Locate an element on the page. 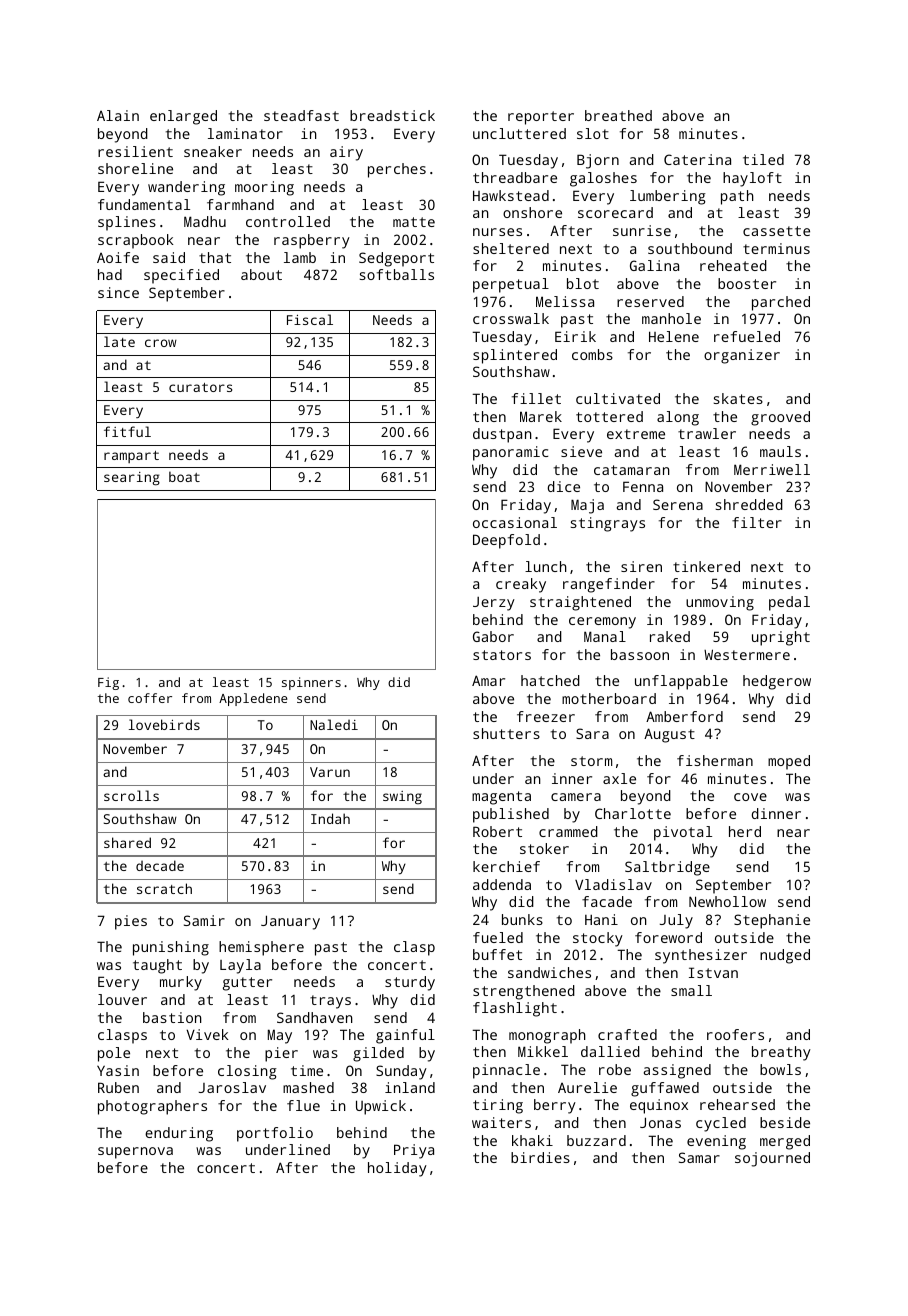 The image size is (908, 1316). Appledene is located at coordinates (253, 699).
